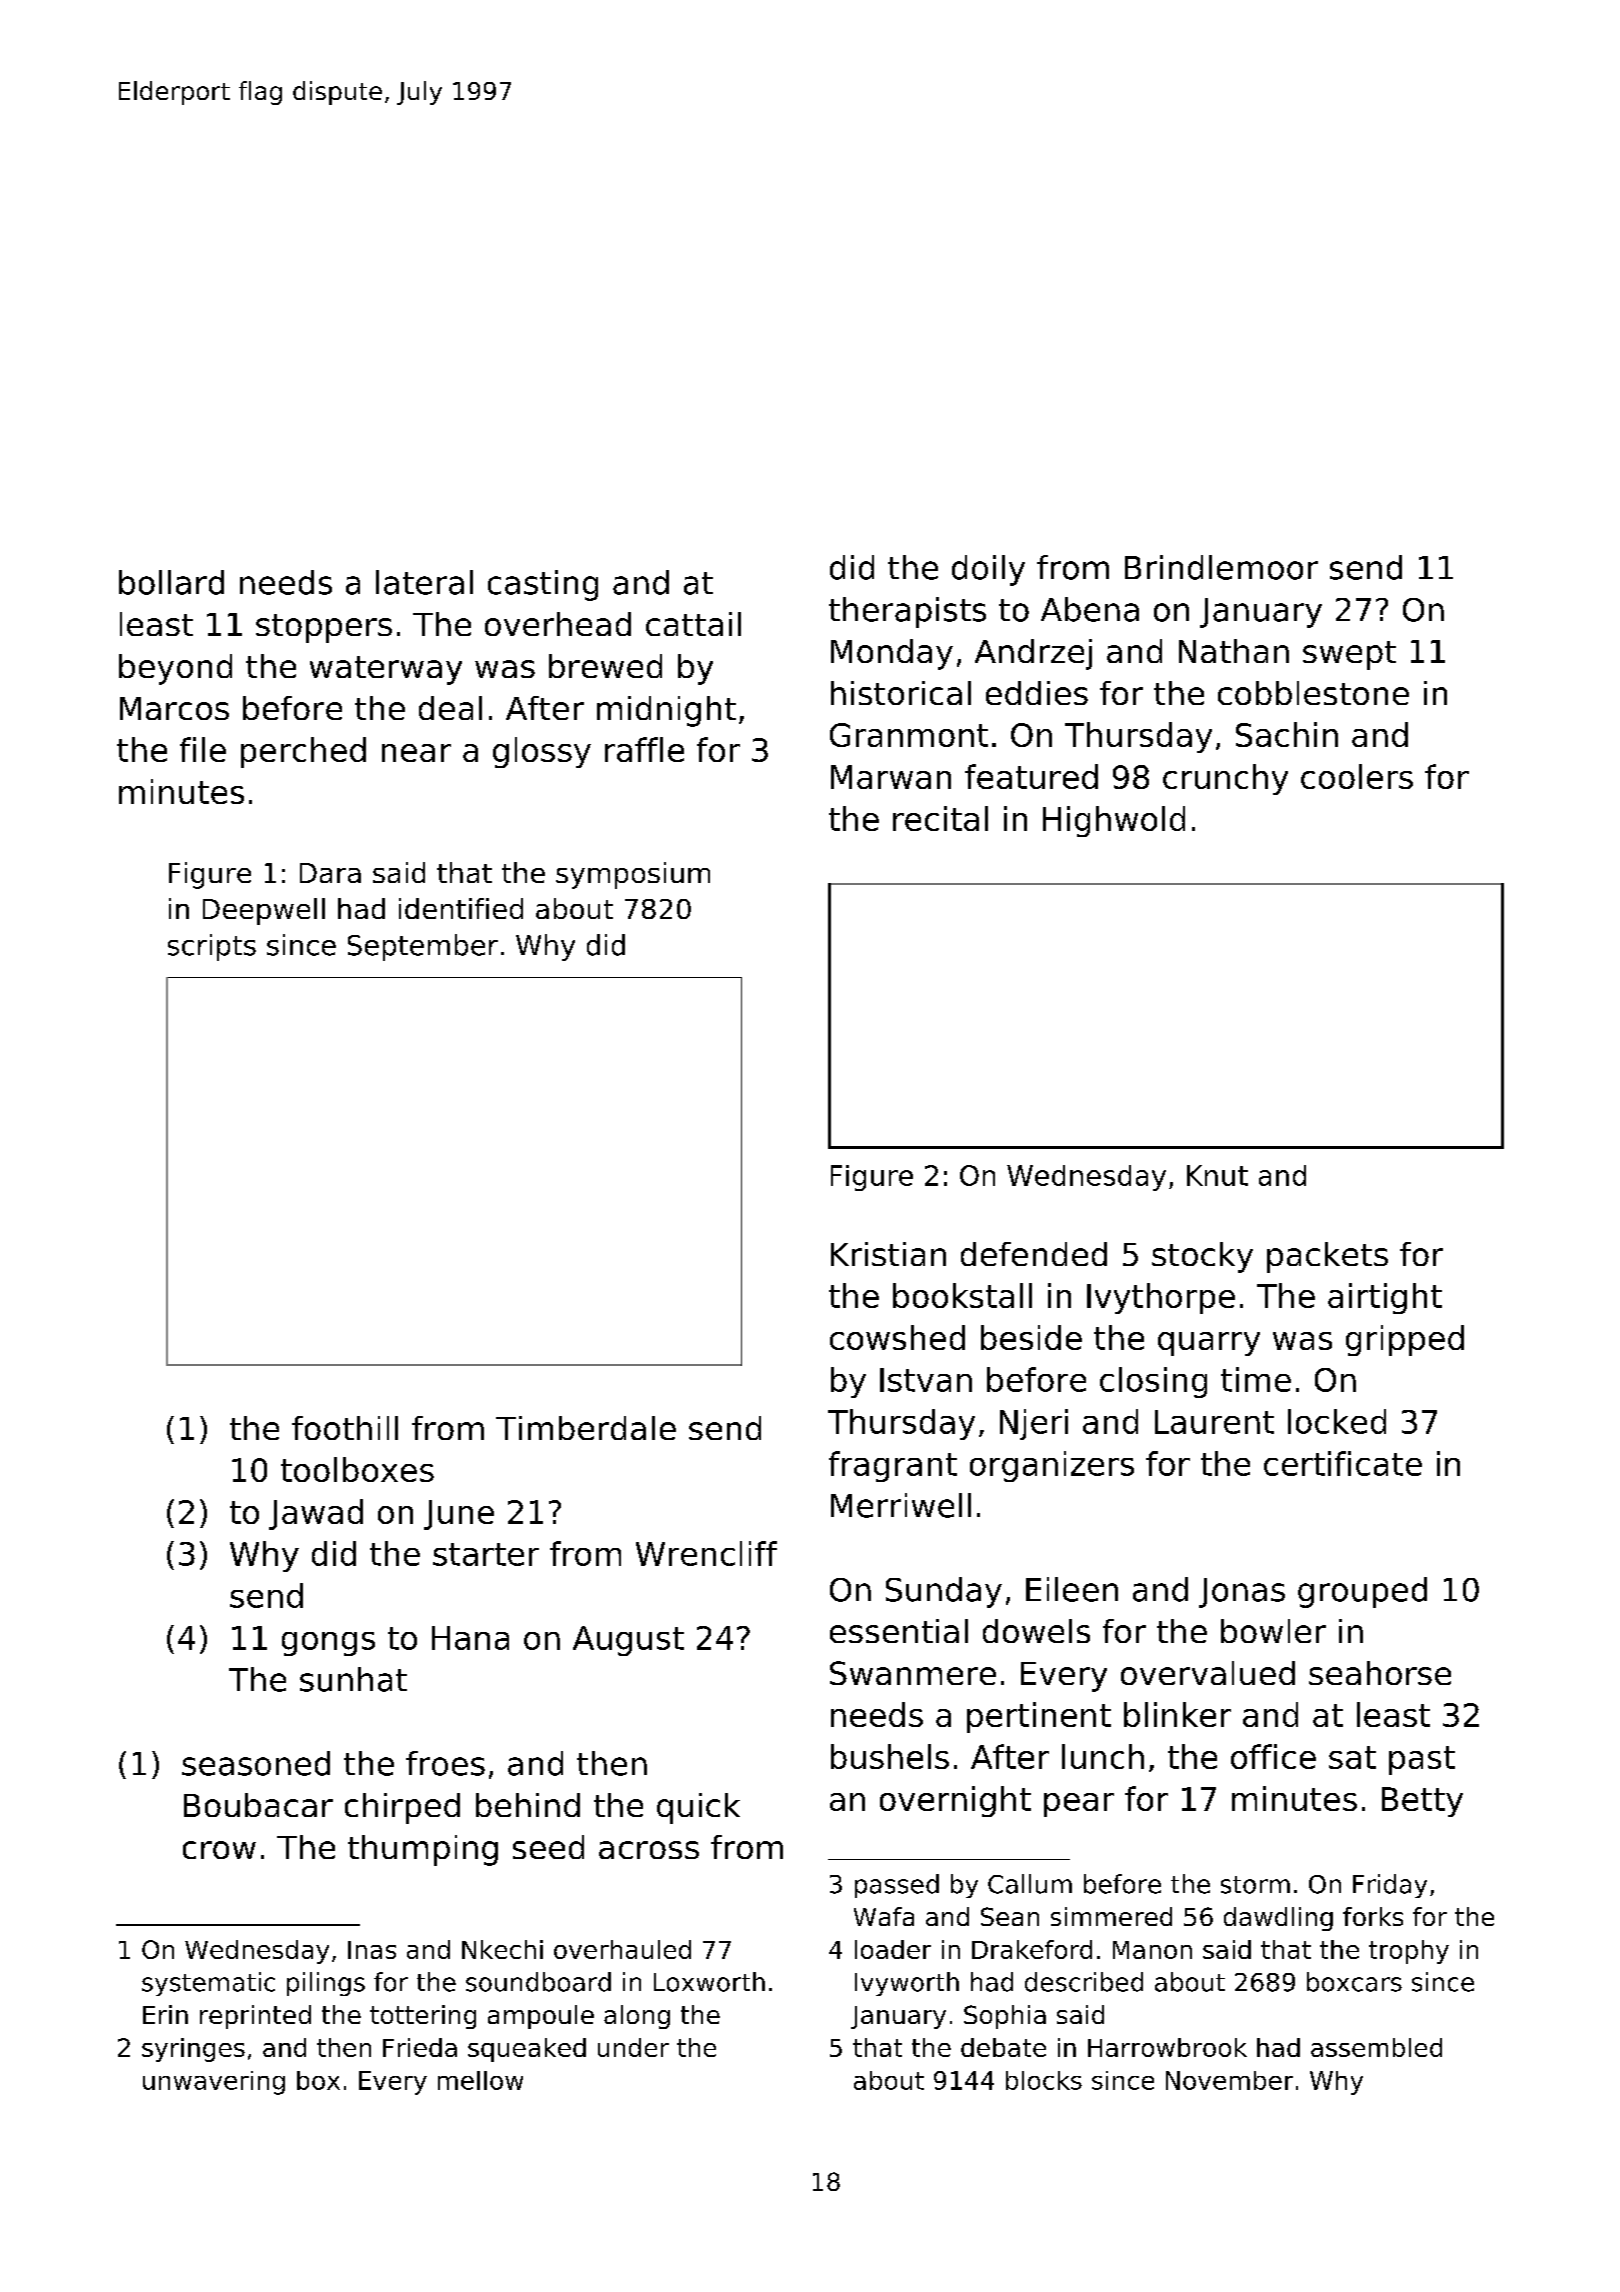  I want to click on waterway, so click(386, 670).
